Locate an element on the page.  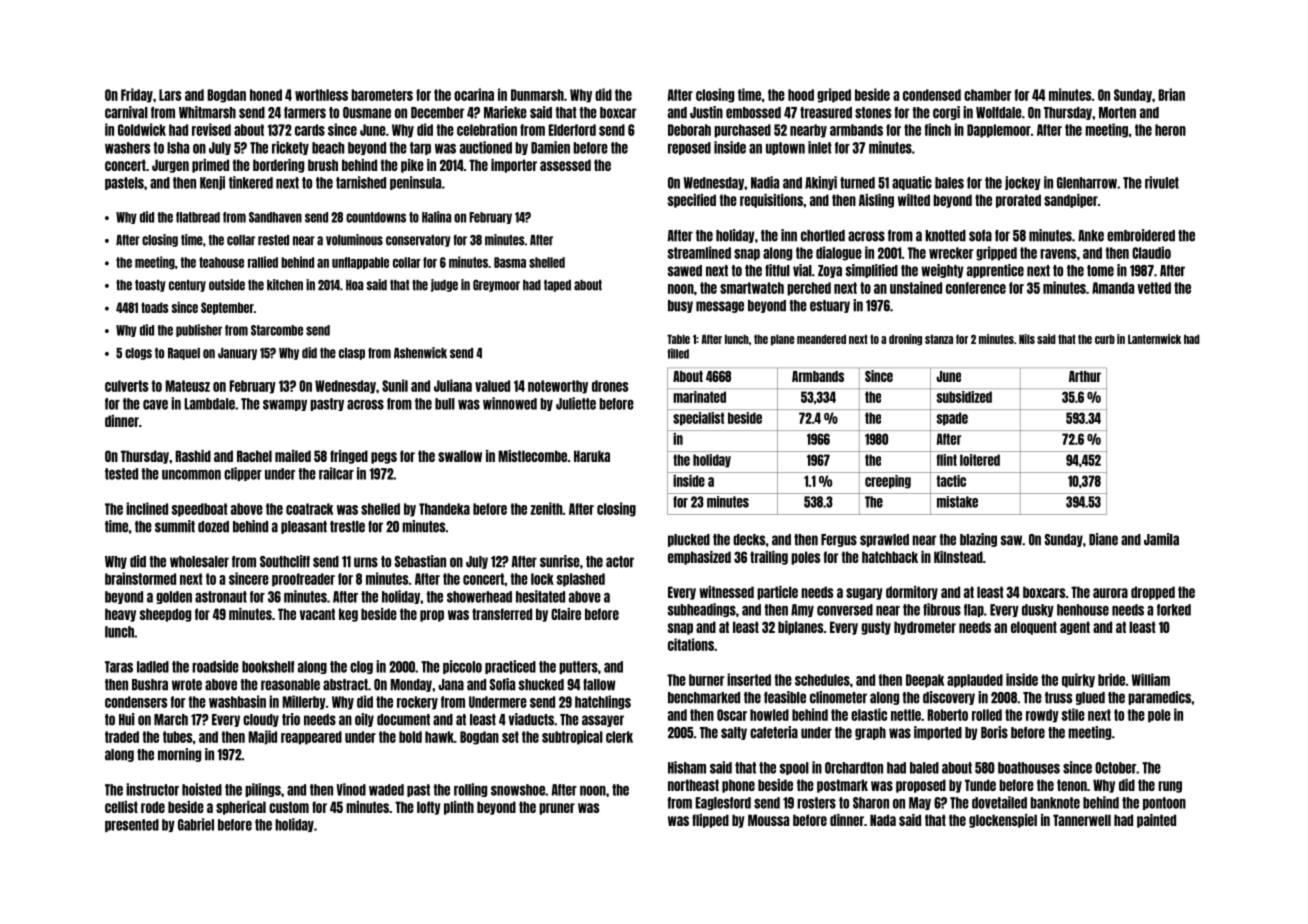
knotted is located at coordinates (945, 236).
